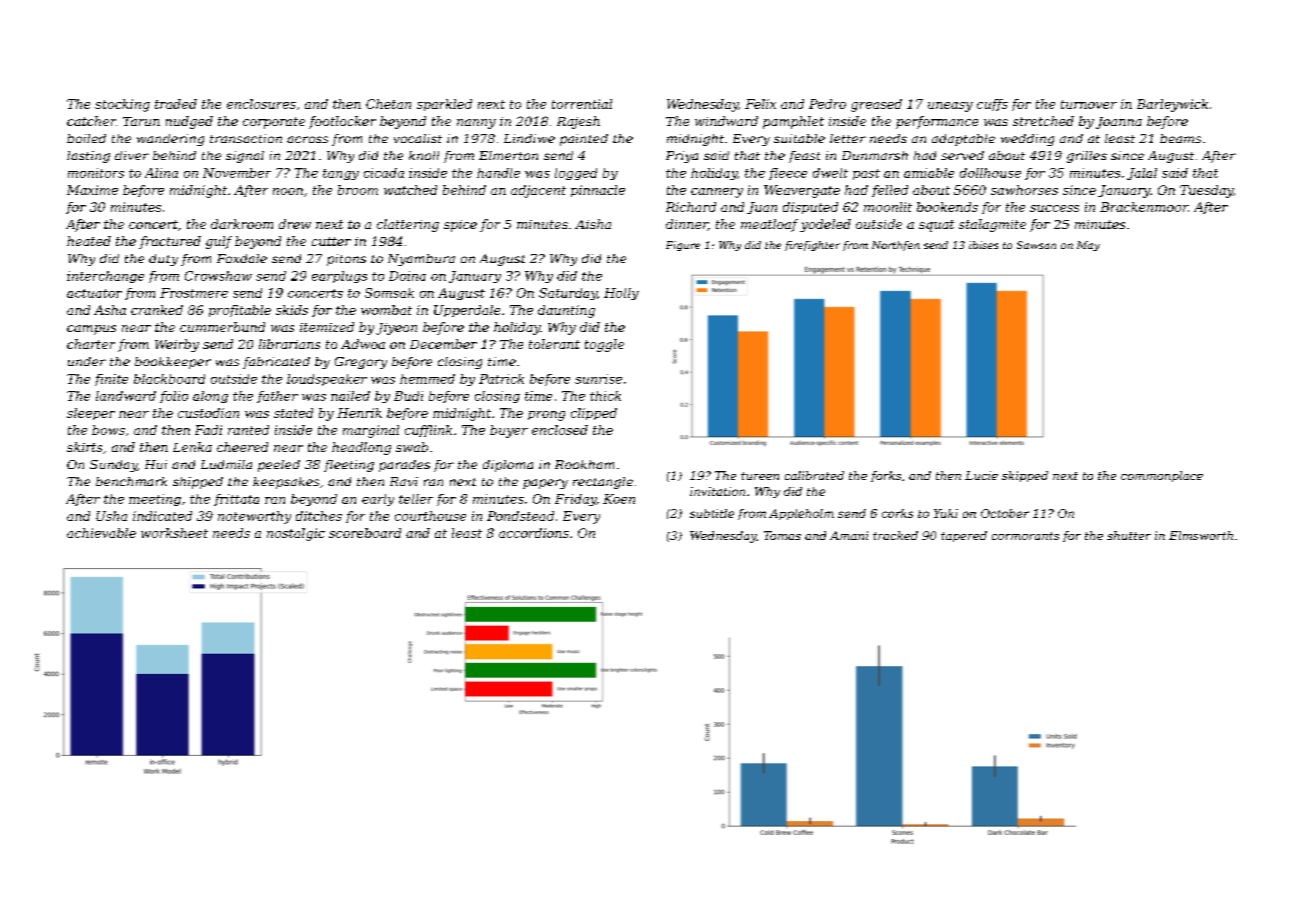  What do you see at coordinates (245, 157) in the screenshot?
I see `signal` at bounding box center [245, 157].
